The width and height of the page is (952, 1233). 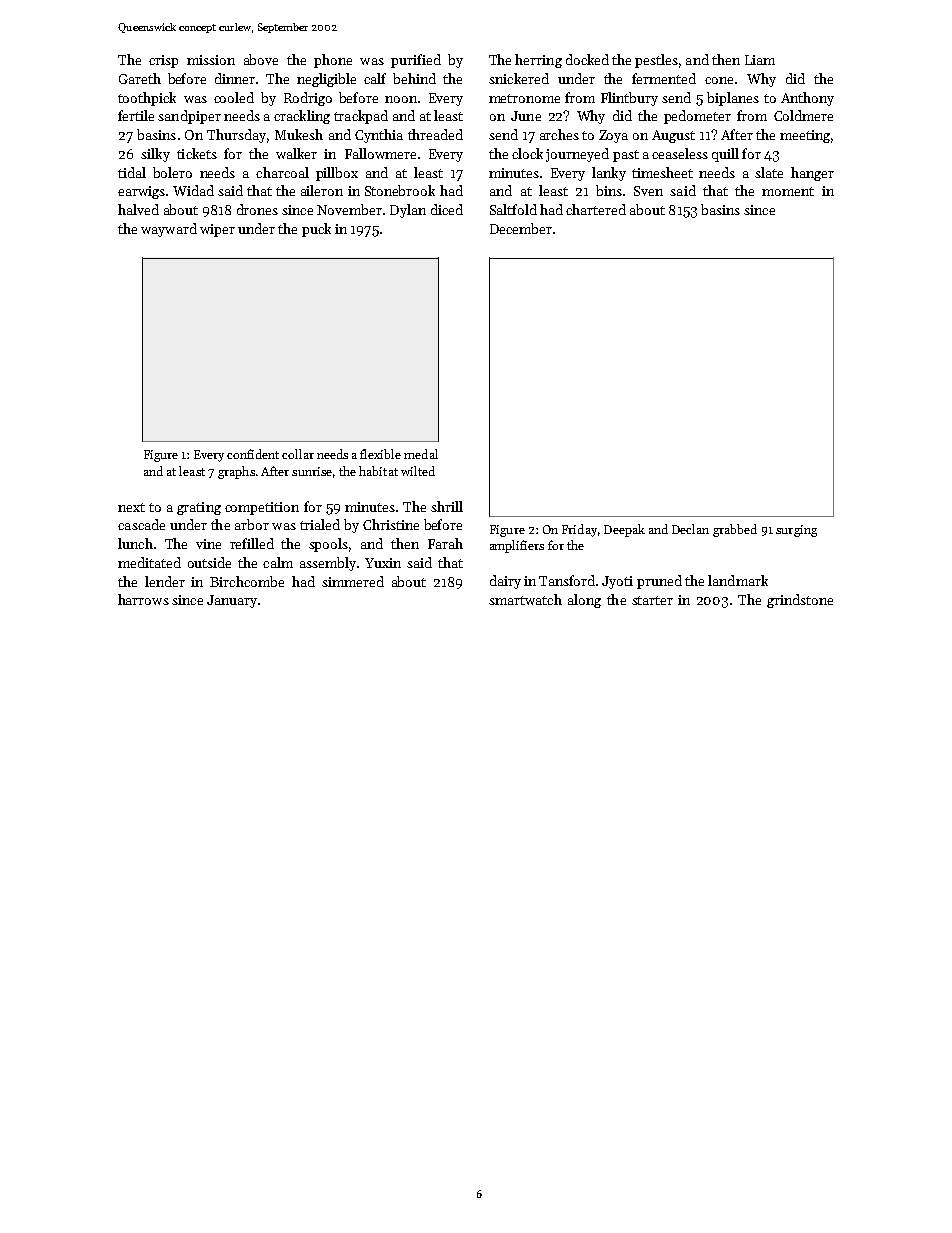 I want to click on medal, so click(x=421, y=454).
